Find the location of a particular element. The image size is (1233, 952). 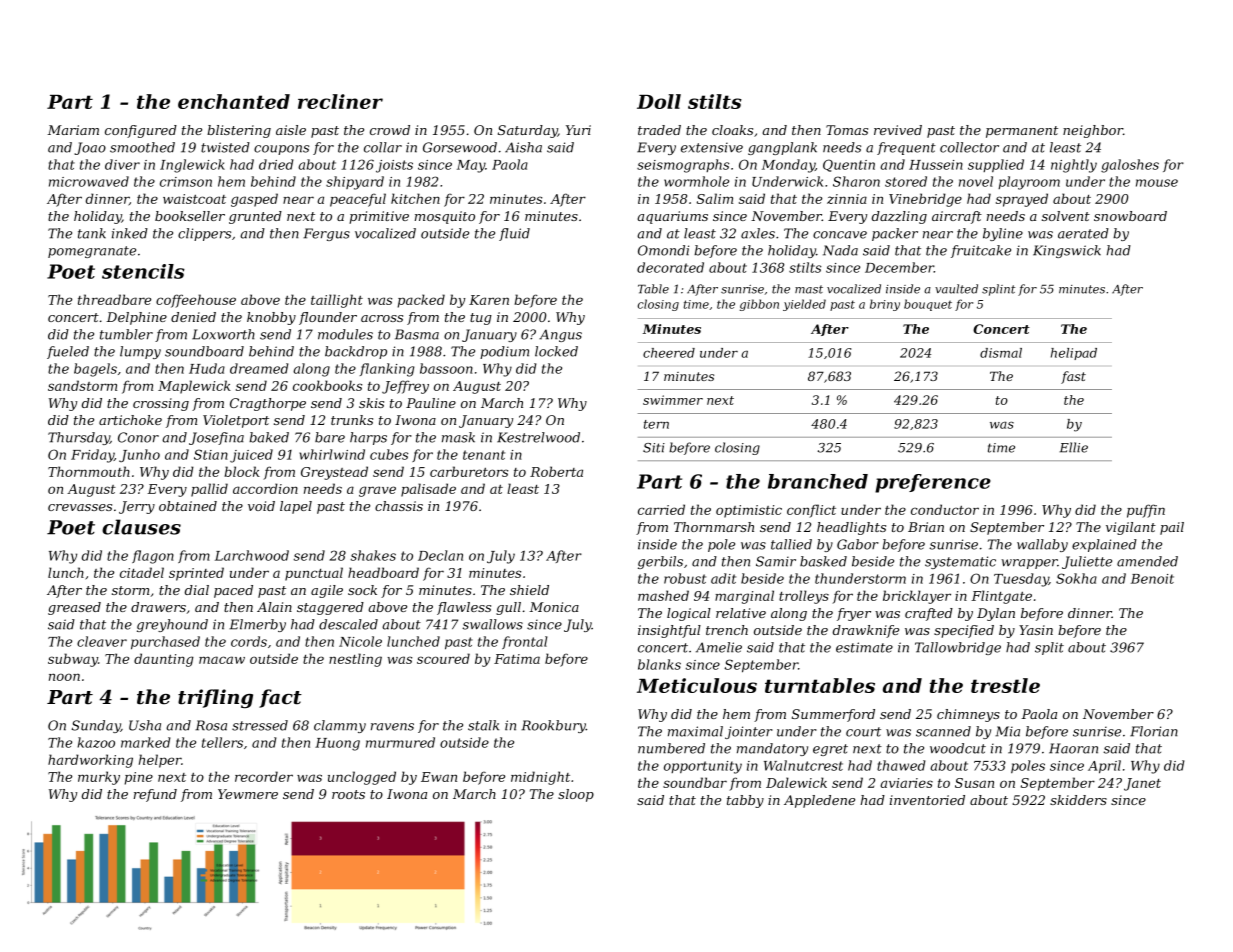

Karen is located at coordinates (489, 300).
